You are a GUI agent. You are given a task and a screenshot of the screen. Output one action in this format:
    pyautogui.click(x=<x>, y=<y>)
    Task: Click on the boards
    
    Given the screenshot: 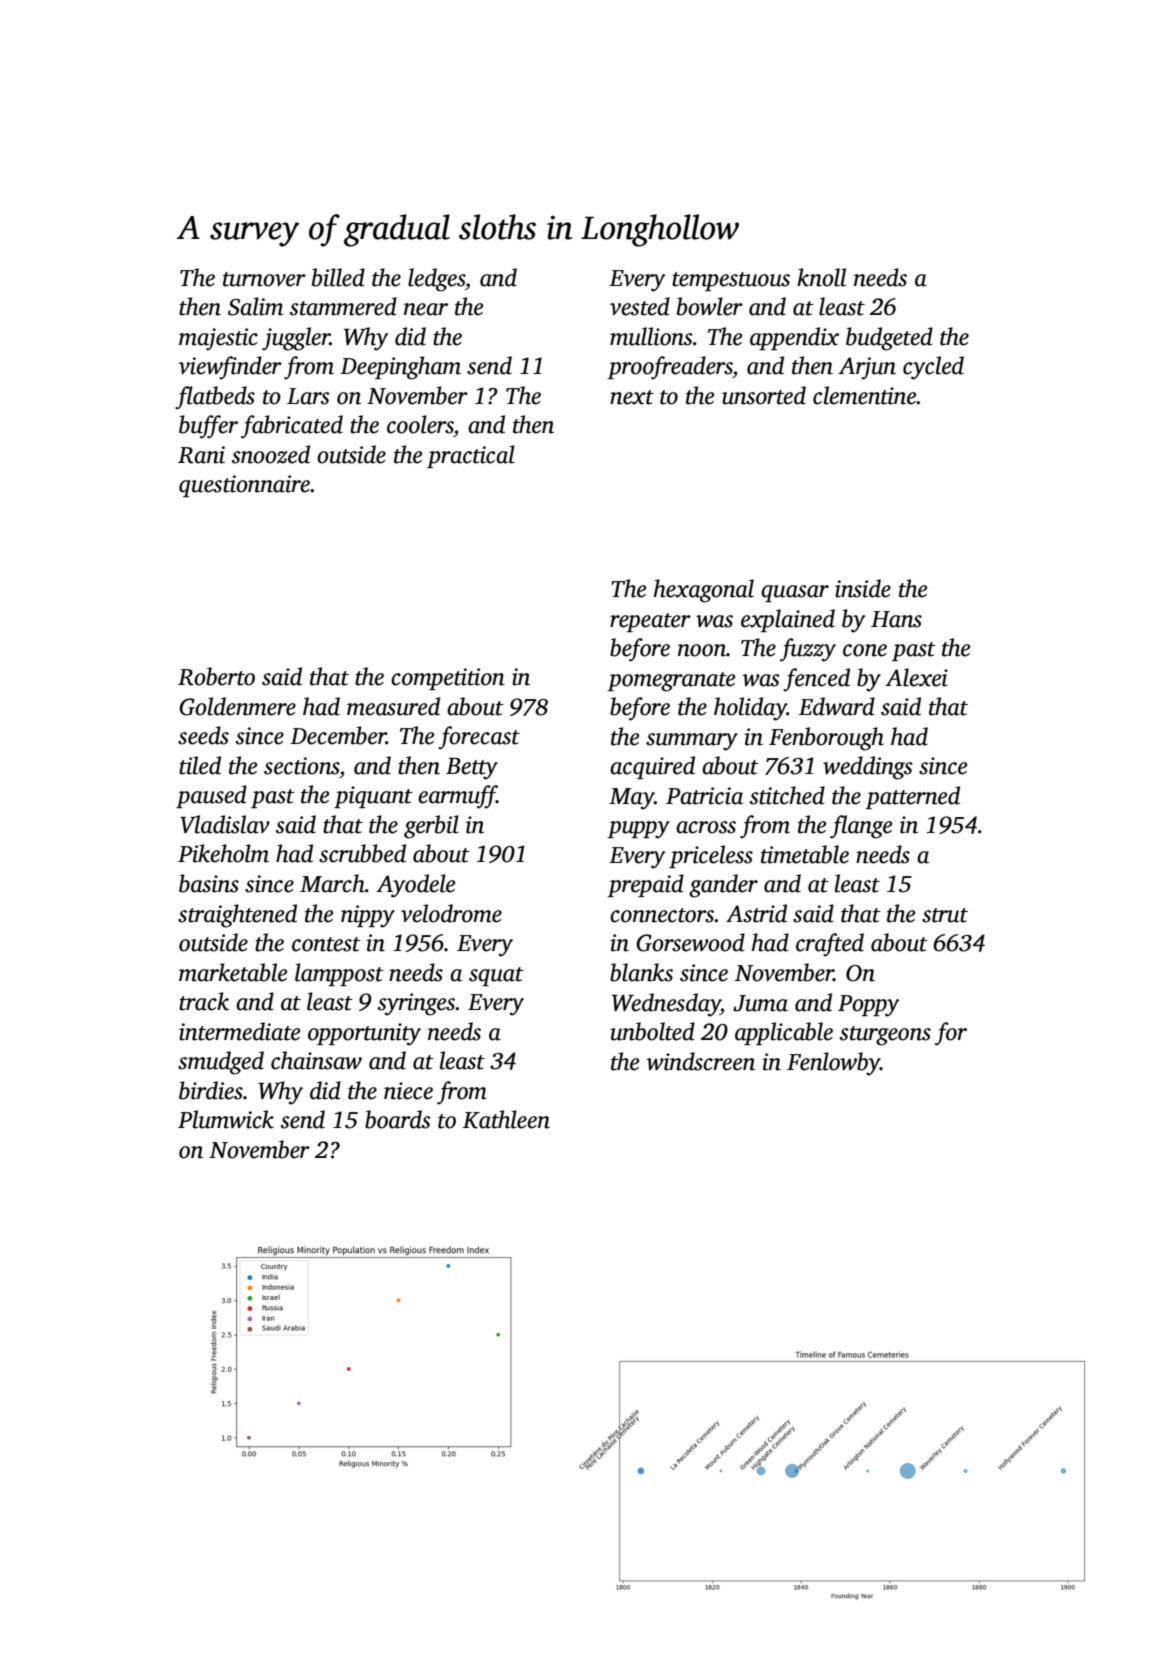 What is the action you would take?
    pyautogui.click(x=398, y=1119)
